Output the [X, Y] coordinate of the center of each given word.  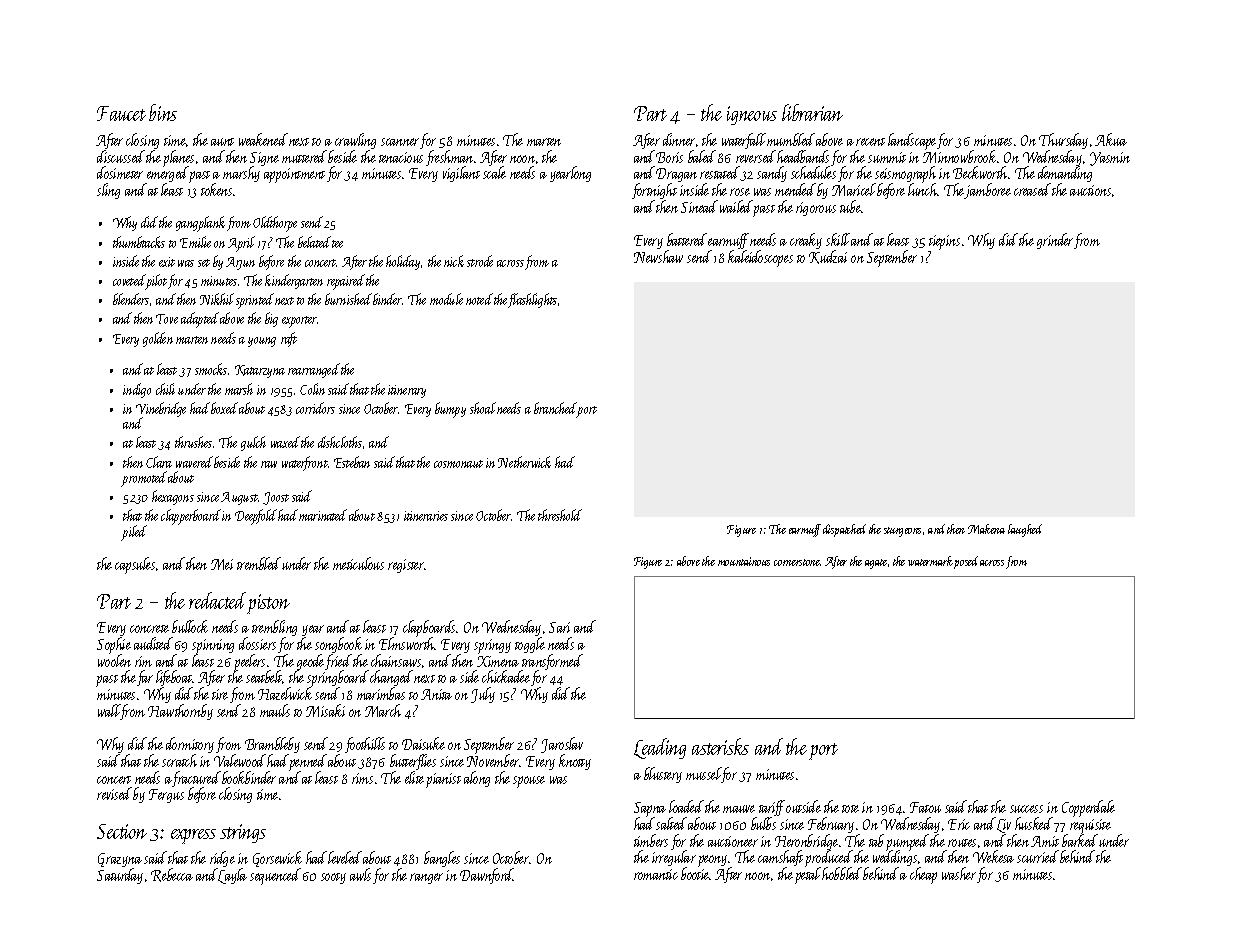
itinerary [407, 391]
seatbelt [264, 677]
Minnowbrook [959, 157]
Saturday [120, 876]
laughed [1025, 530]
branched [555, 408]
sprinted [255, 301]
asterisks [720, 746]
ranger [426, 878]
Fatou [925, 807]
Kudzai [828, 257]
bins [163, 112]
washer [959, 873]
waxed [285, 442]
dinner [679, 139]
